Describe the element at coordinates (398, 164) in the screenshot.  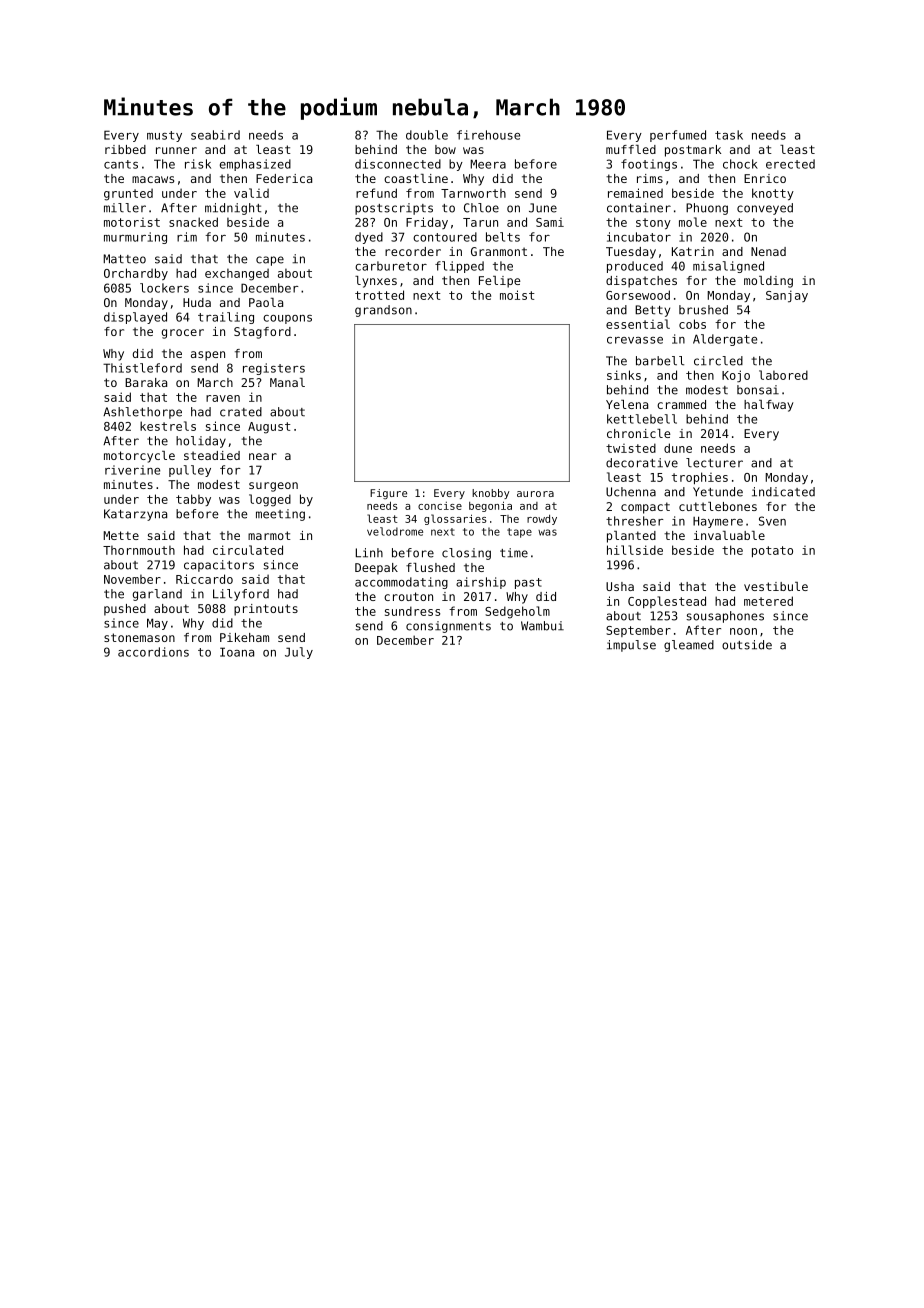
I see `disconnected` at that location.
